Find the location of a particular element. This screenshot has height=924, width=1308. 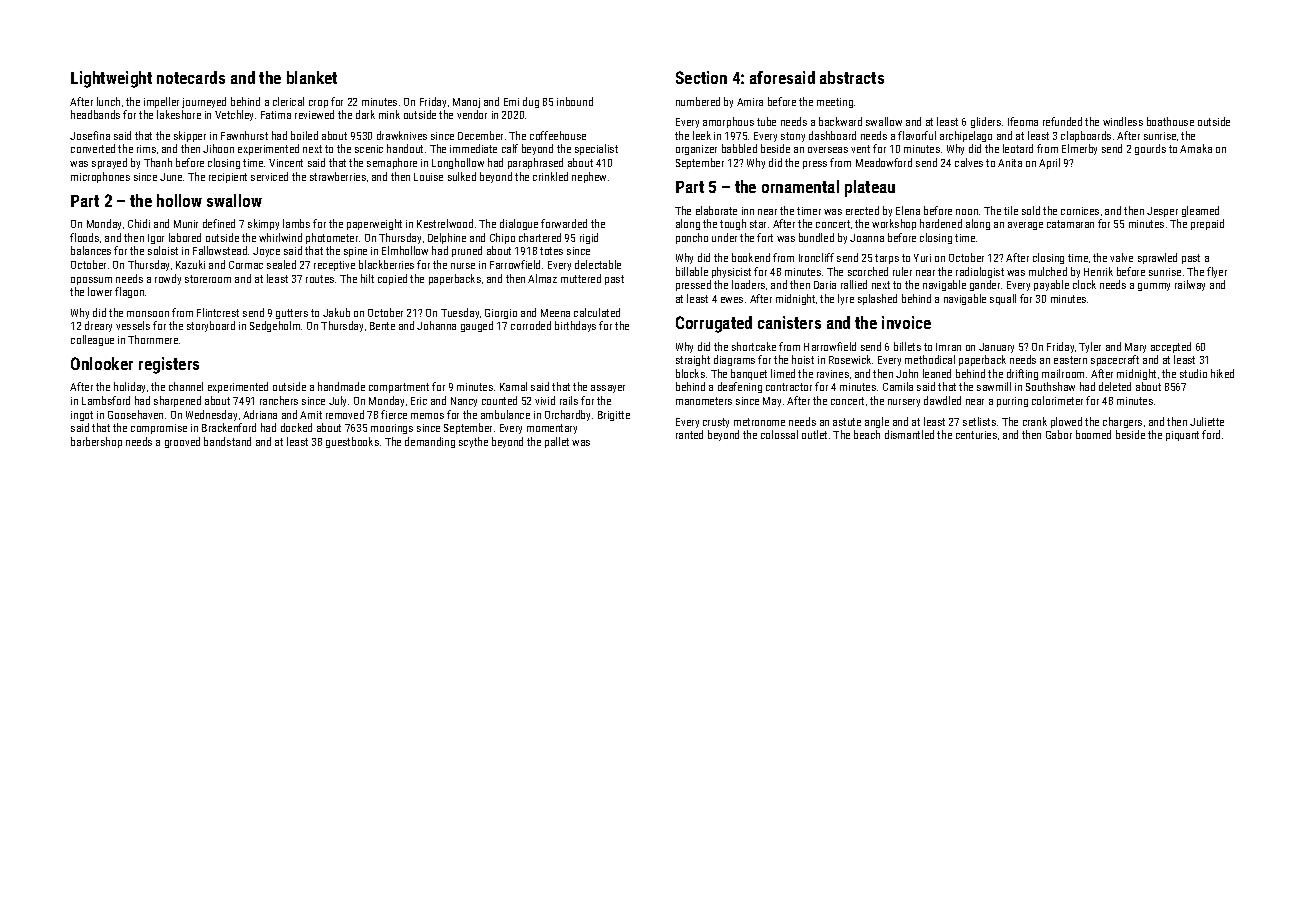

abstracts is located at coordinates (852, 77).
